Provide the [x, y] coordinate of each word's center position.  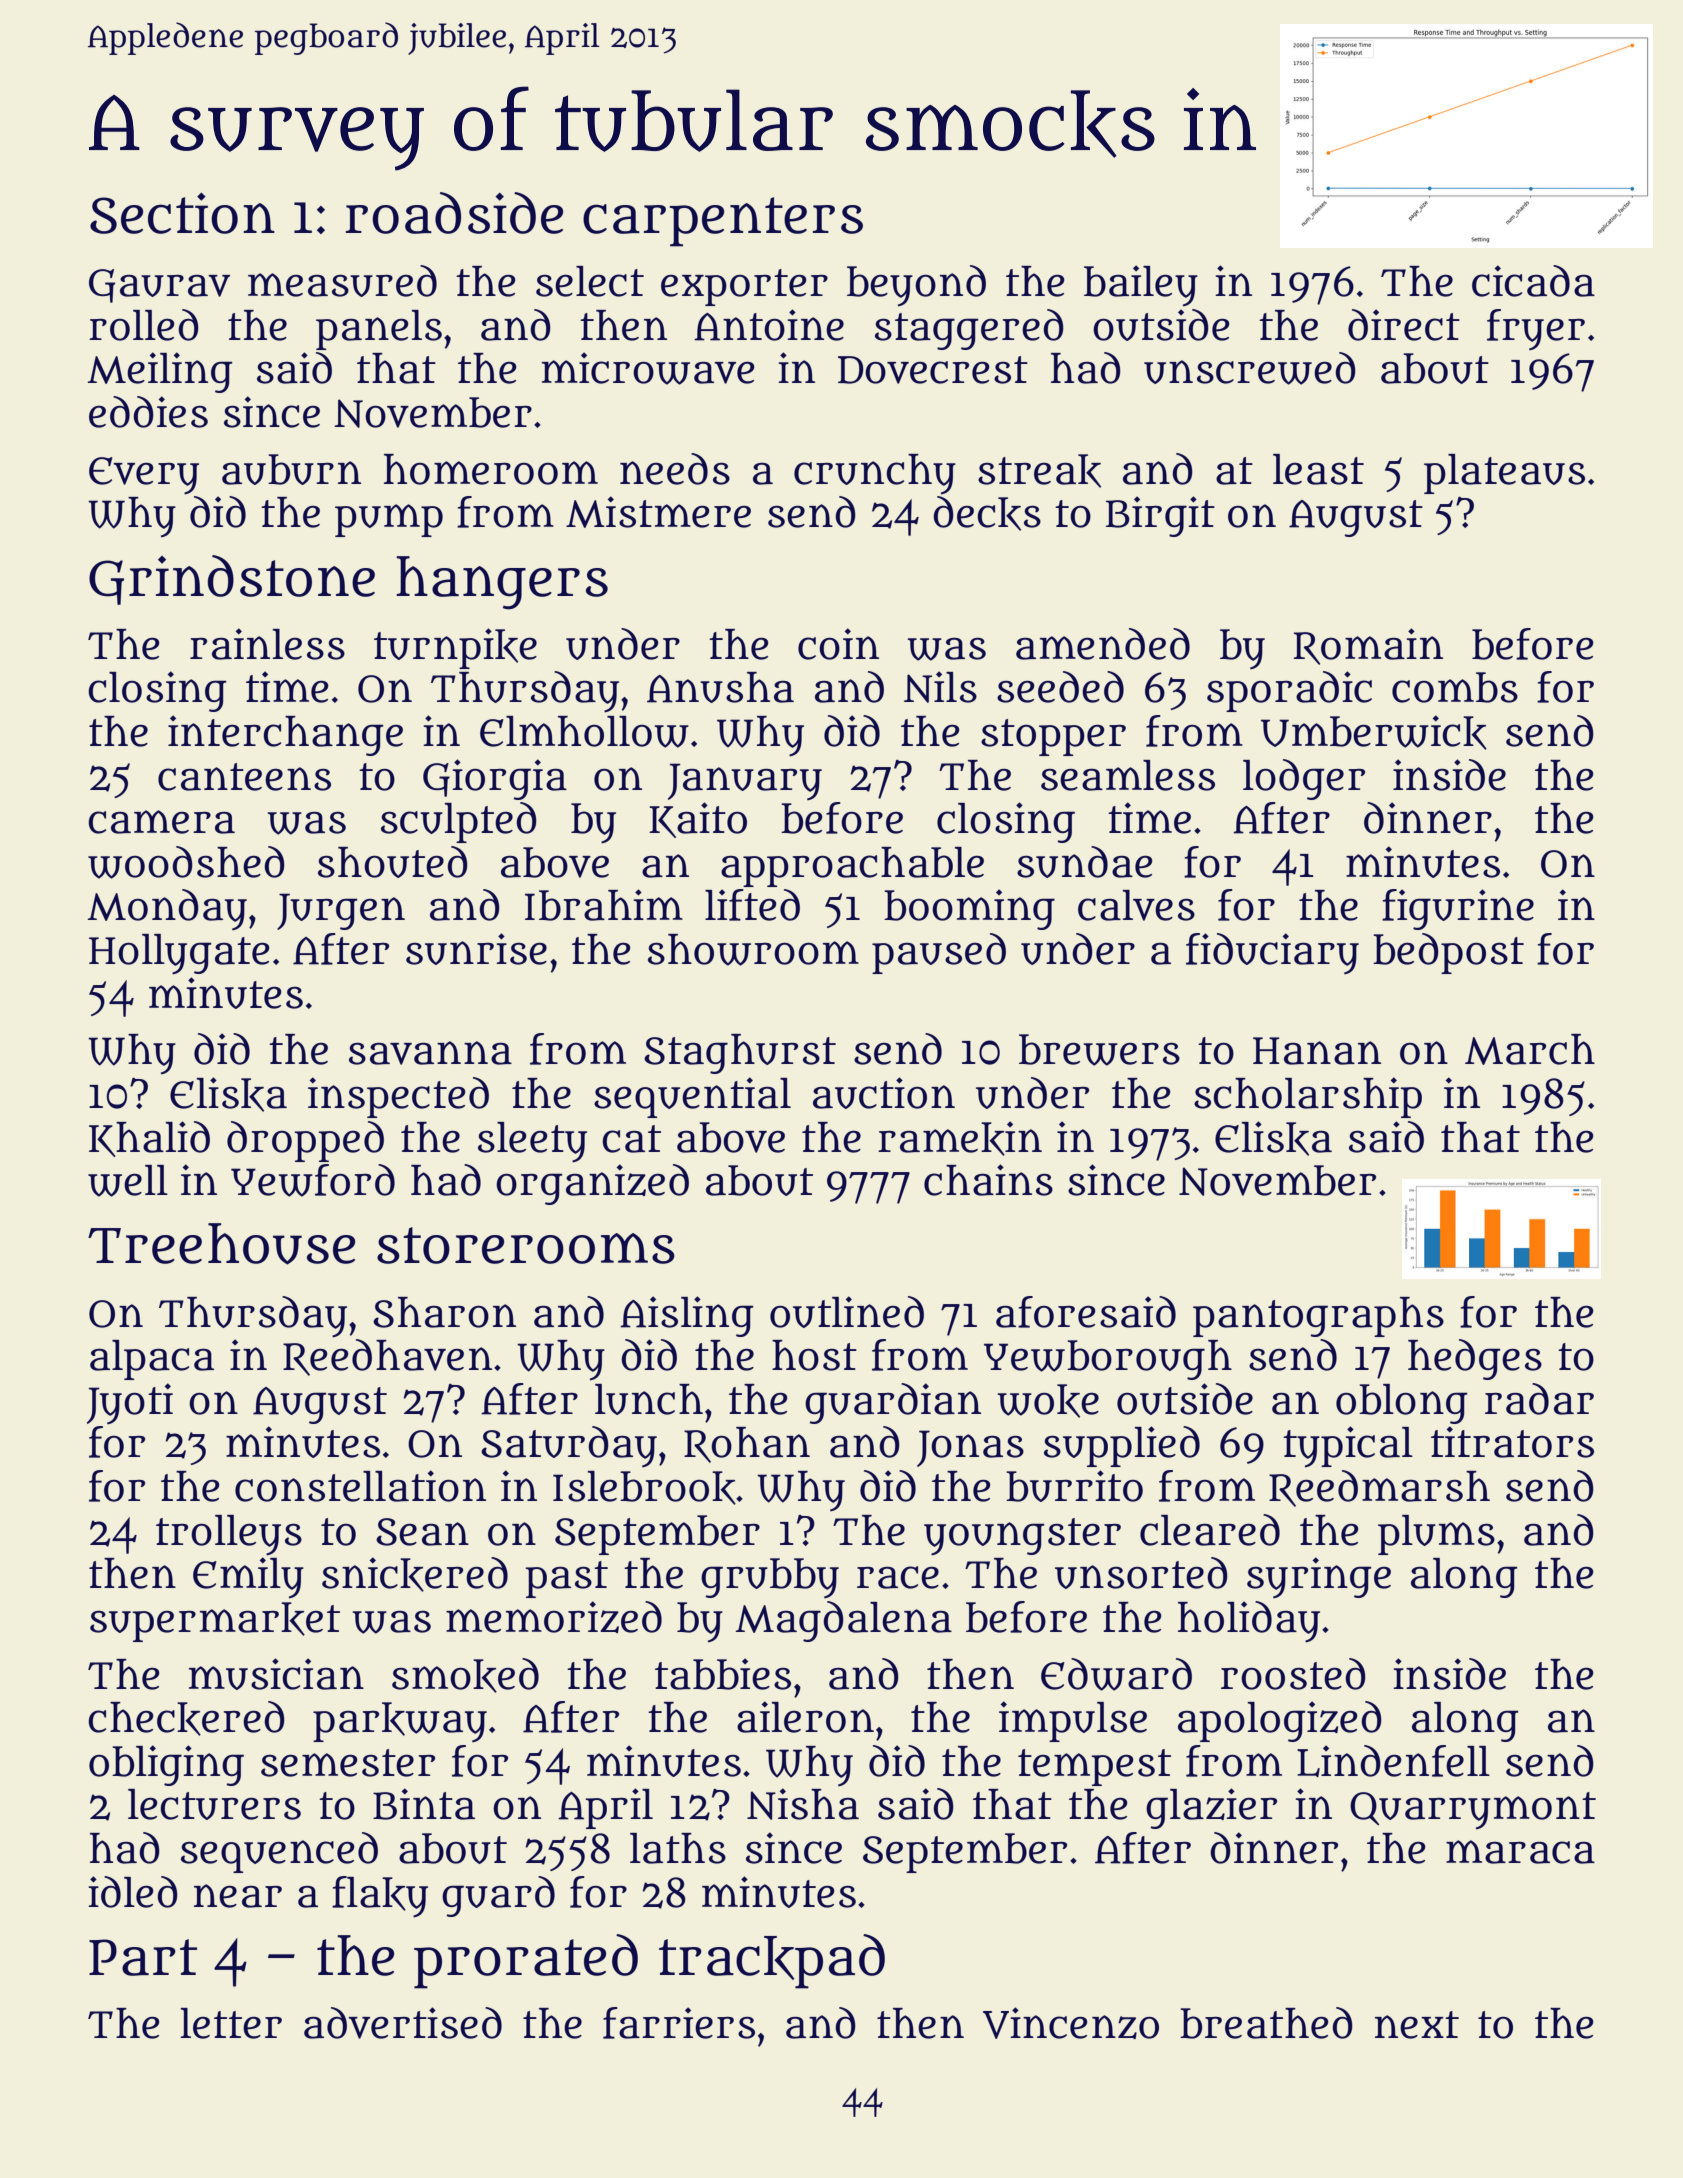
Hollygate [179, 954]
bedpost [1448, 953]
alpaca [152, 1360]
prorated [526, 1961]
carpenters [723, 222]
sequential [692, 1097]
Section [182, 213]
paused [939, 953]
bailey [1141, 286]
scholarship [1308, 1097]
